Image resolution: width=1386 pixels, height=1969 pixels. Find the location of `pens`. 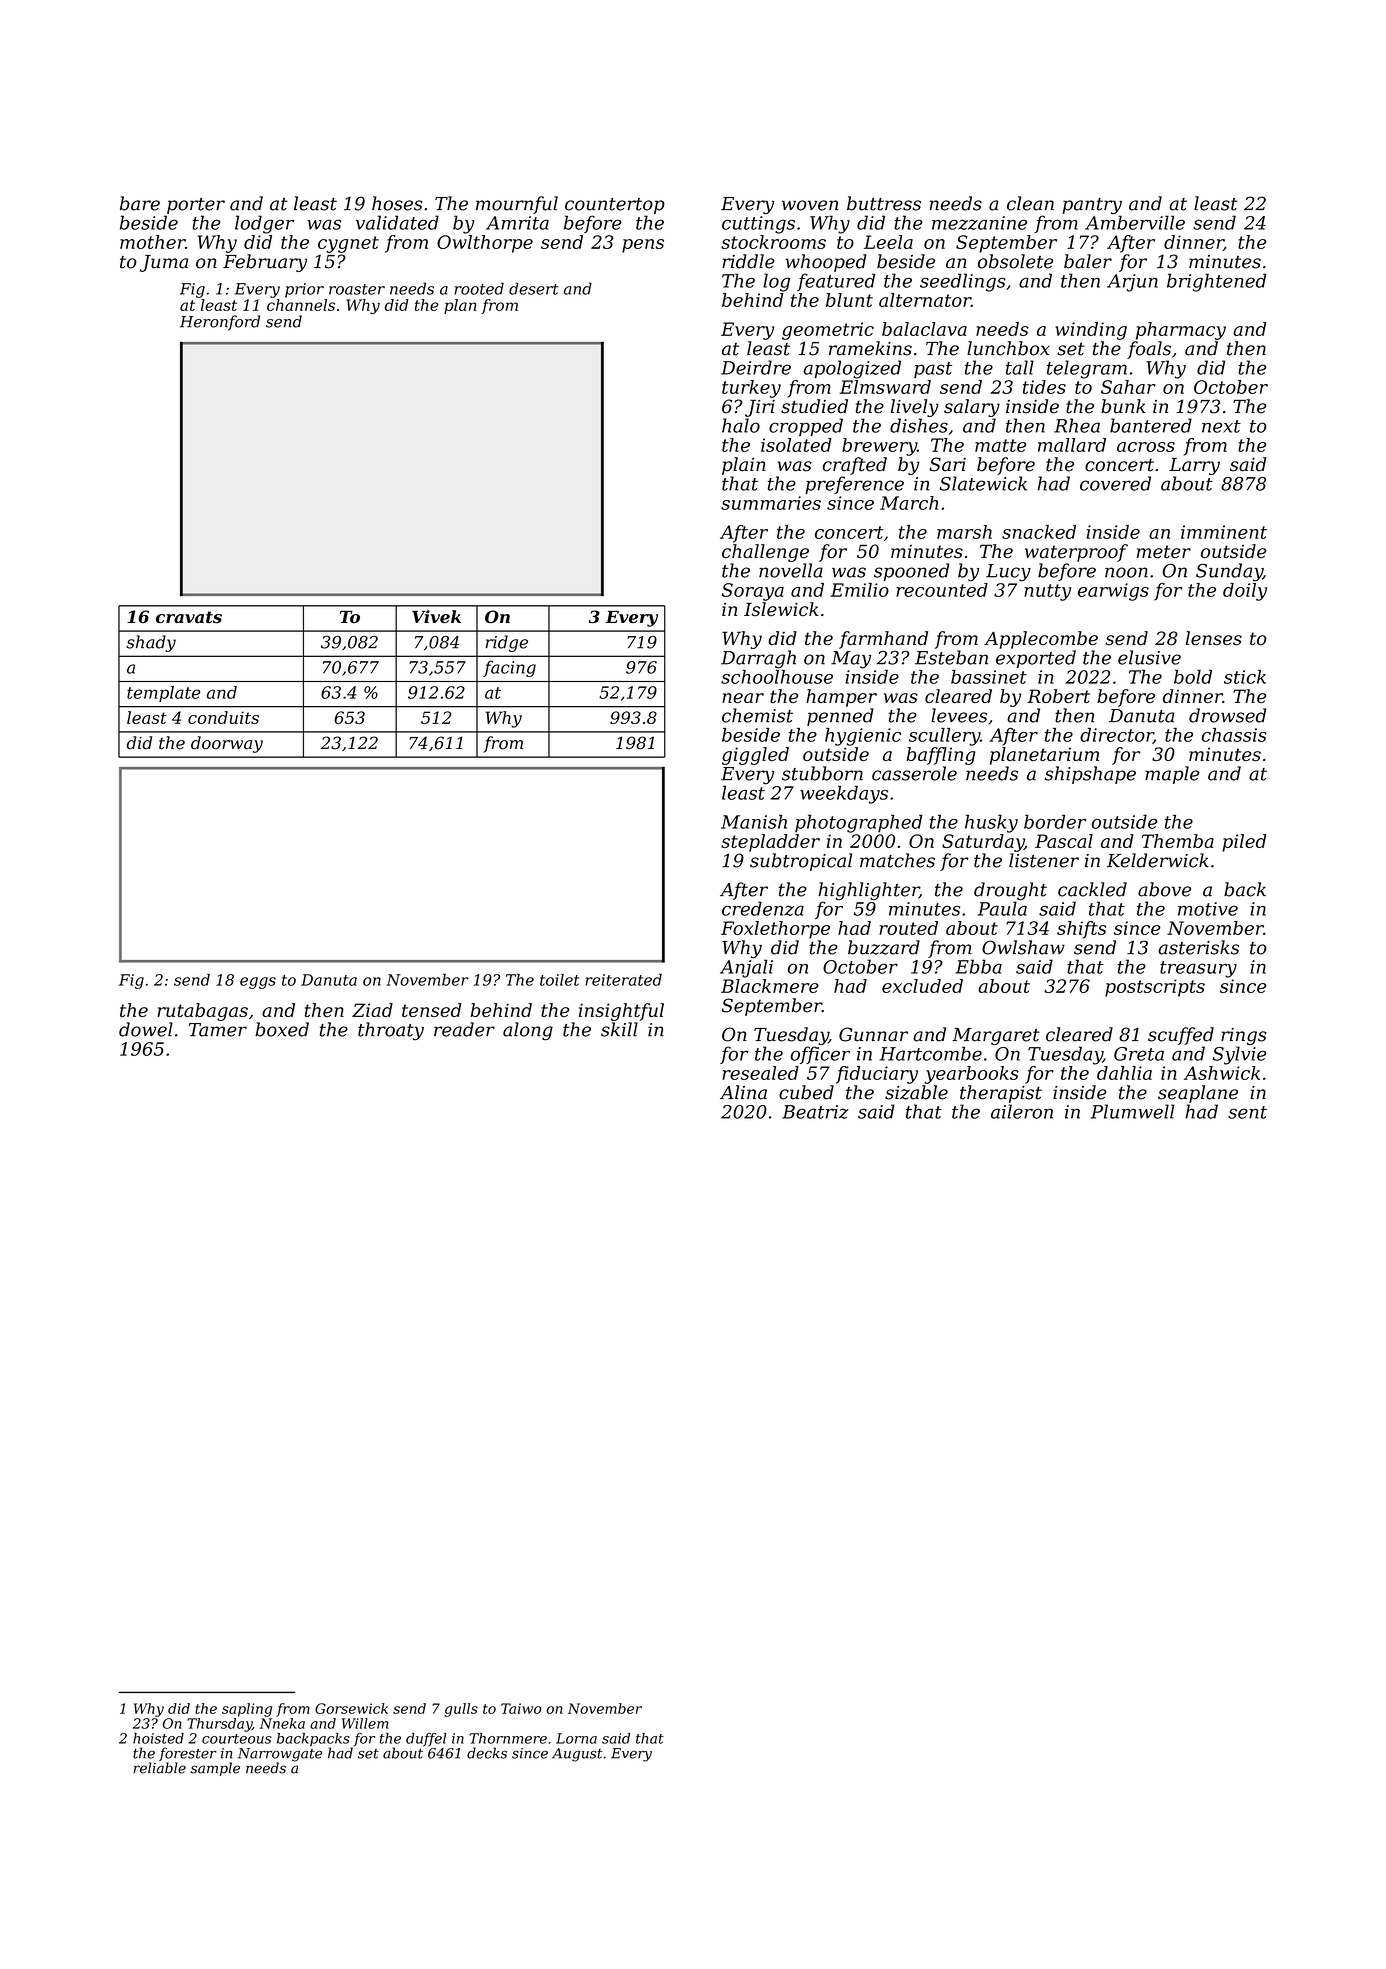

pens is located at coordinates (643, 246).
